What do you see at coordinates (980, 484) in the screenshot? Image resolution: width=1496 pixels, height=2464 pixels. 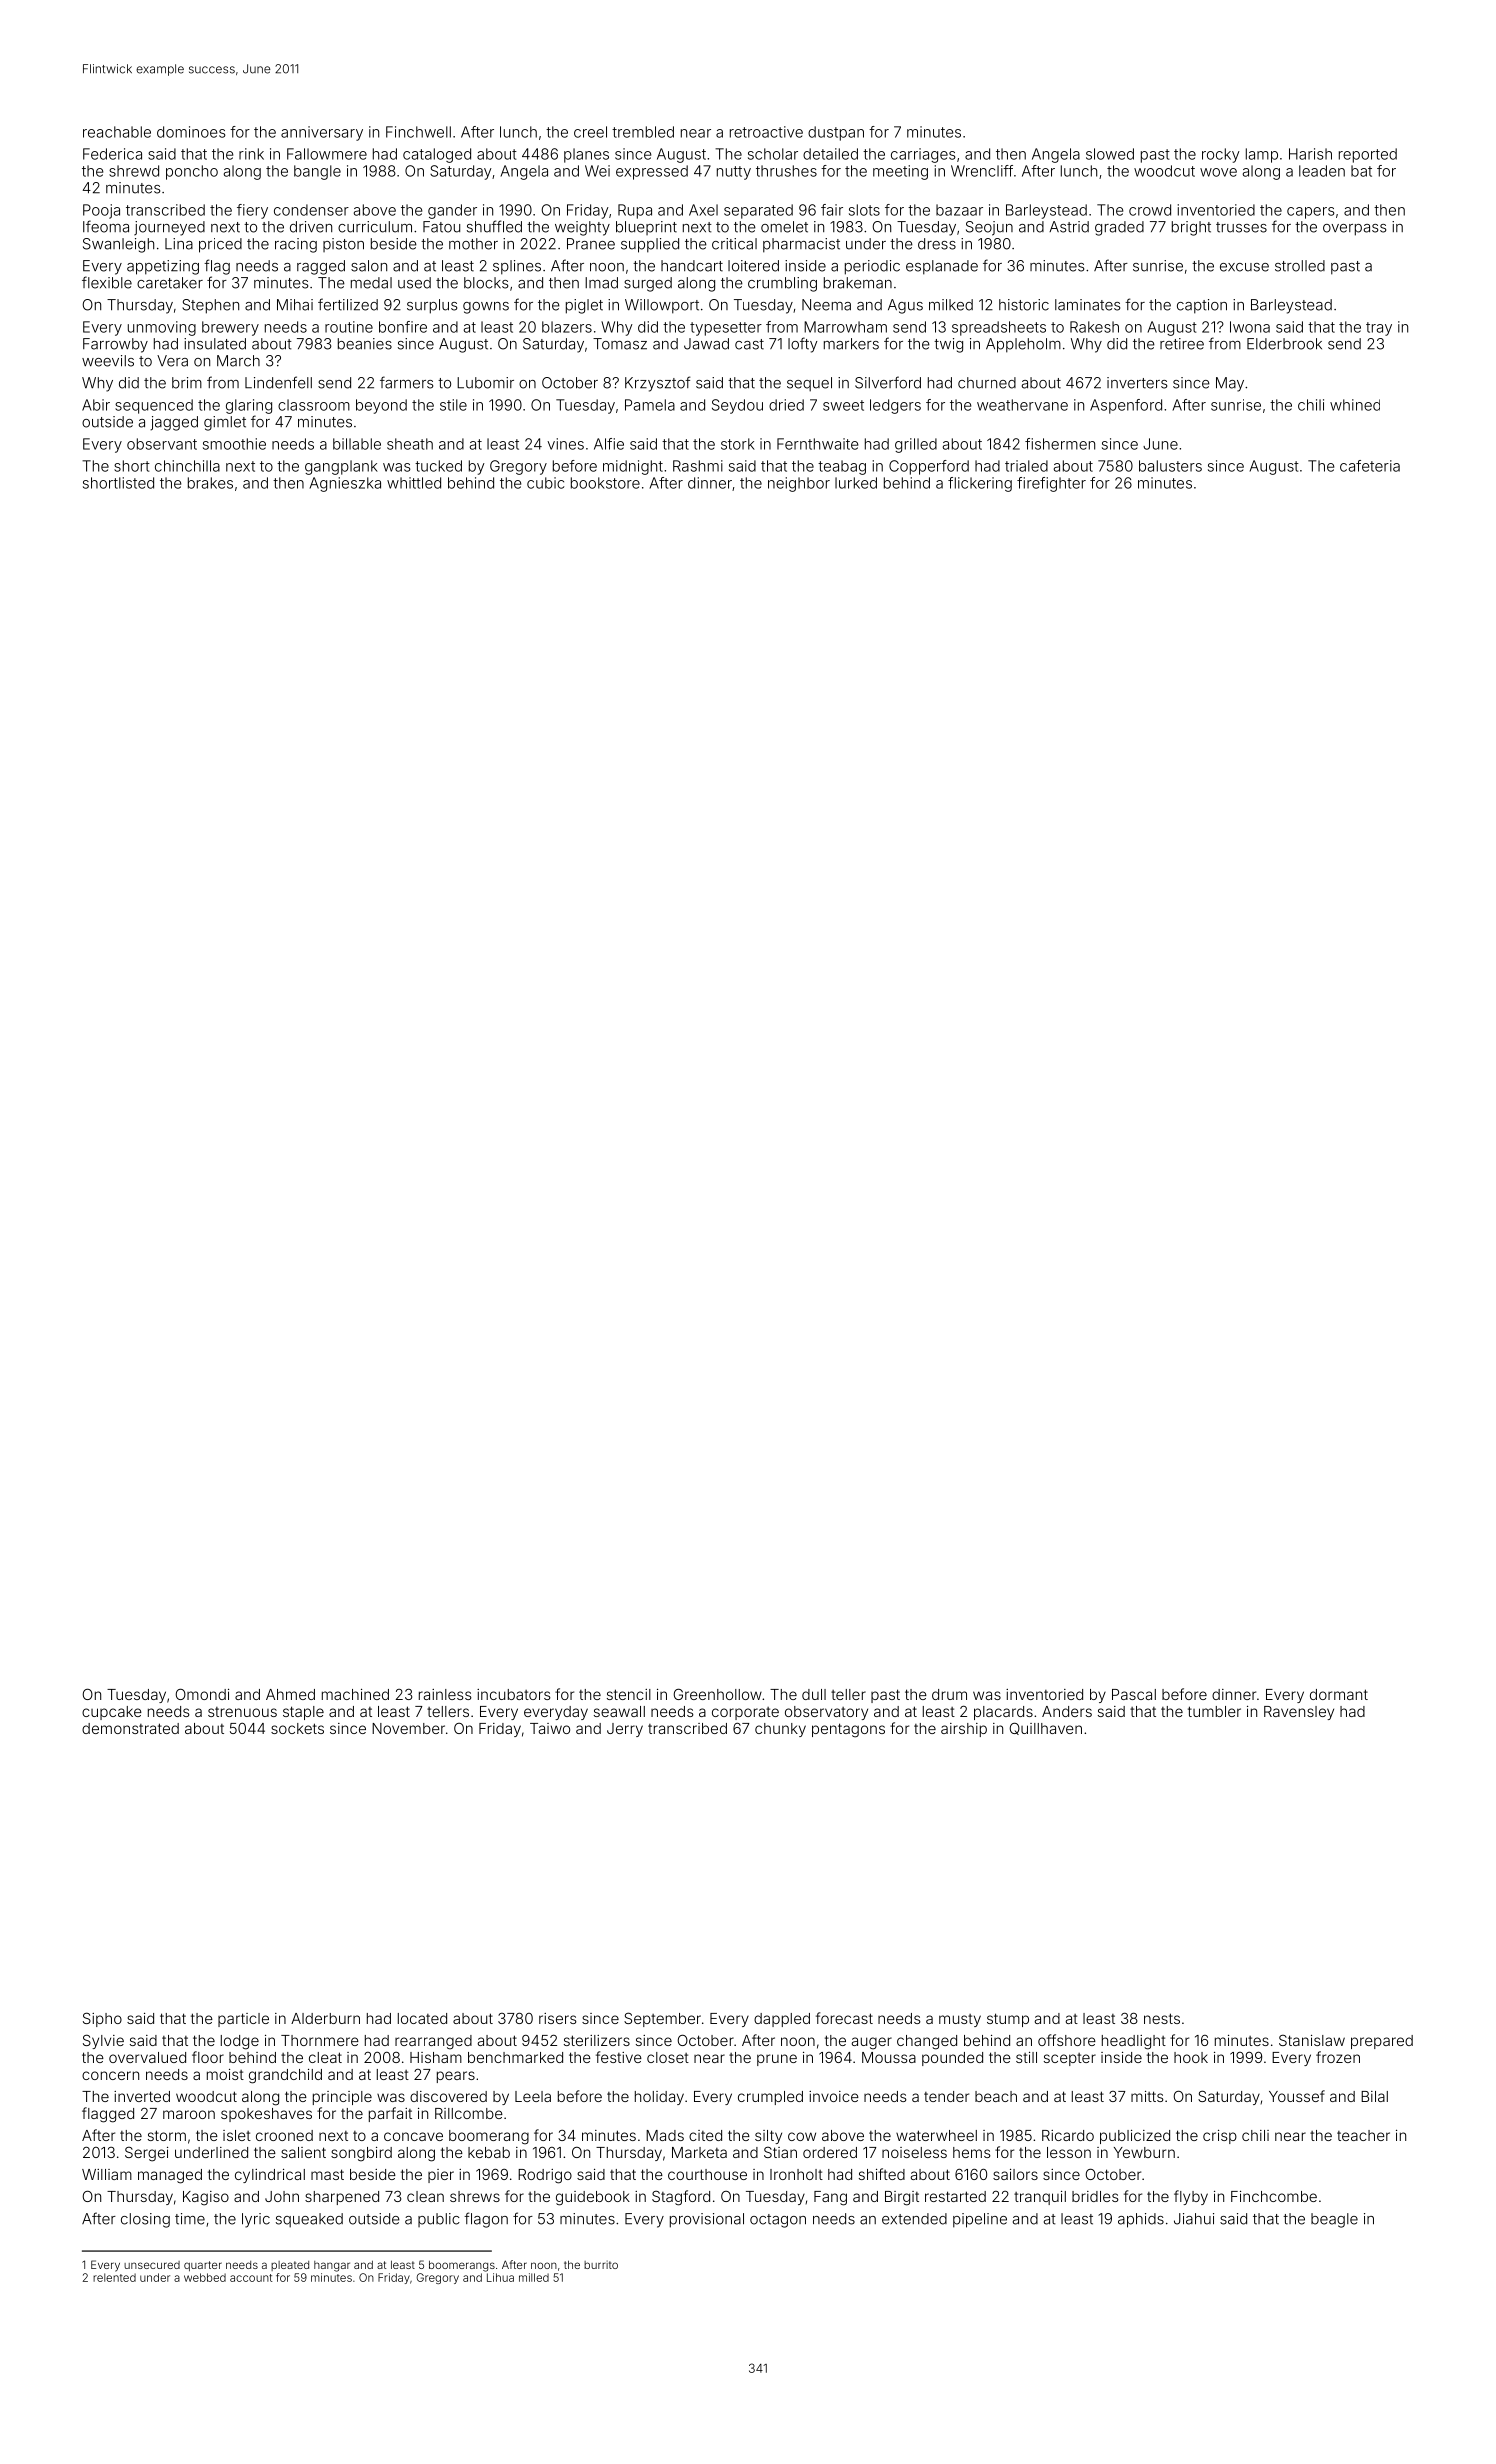 I see `flickering` at bounding box center [980, 484].
